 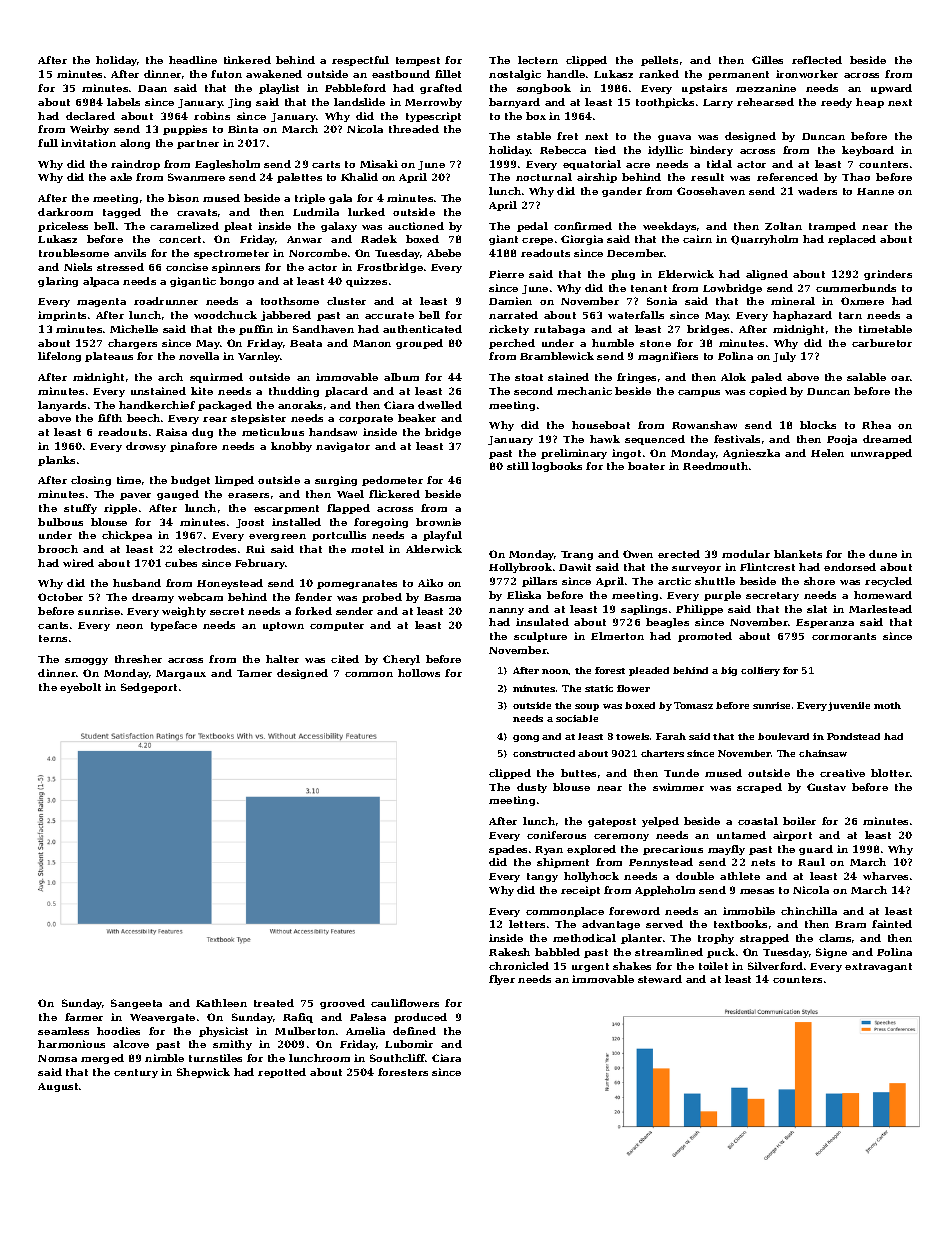 I want to click on dusty, so click(x=532, y=788).
